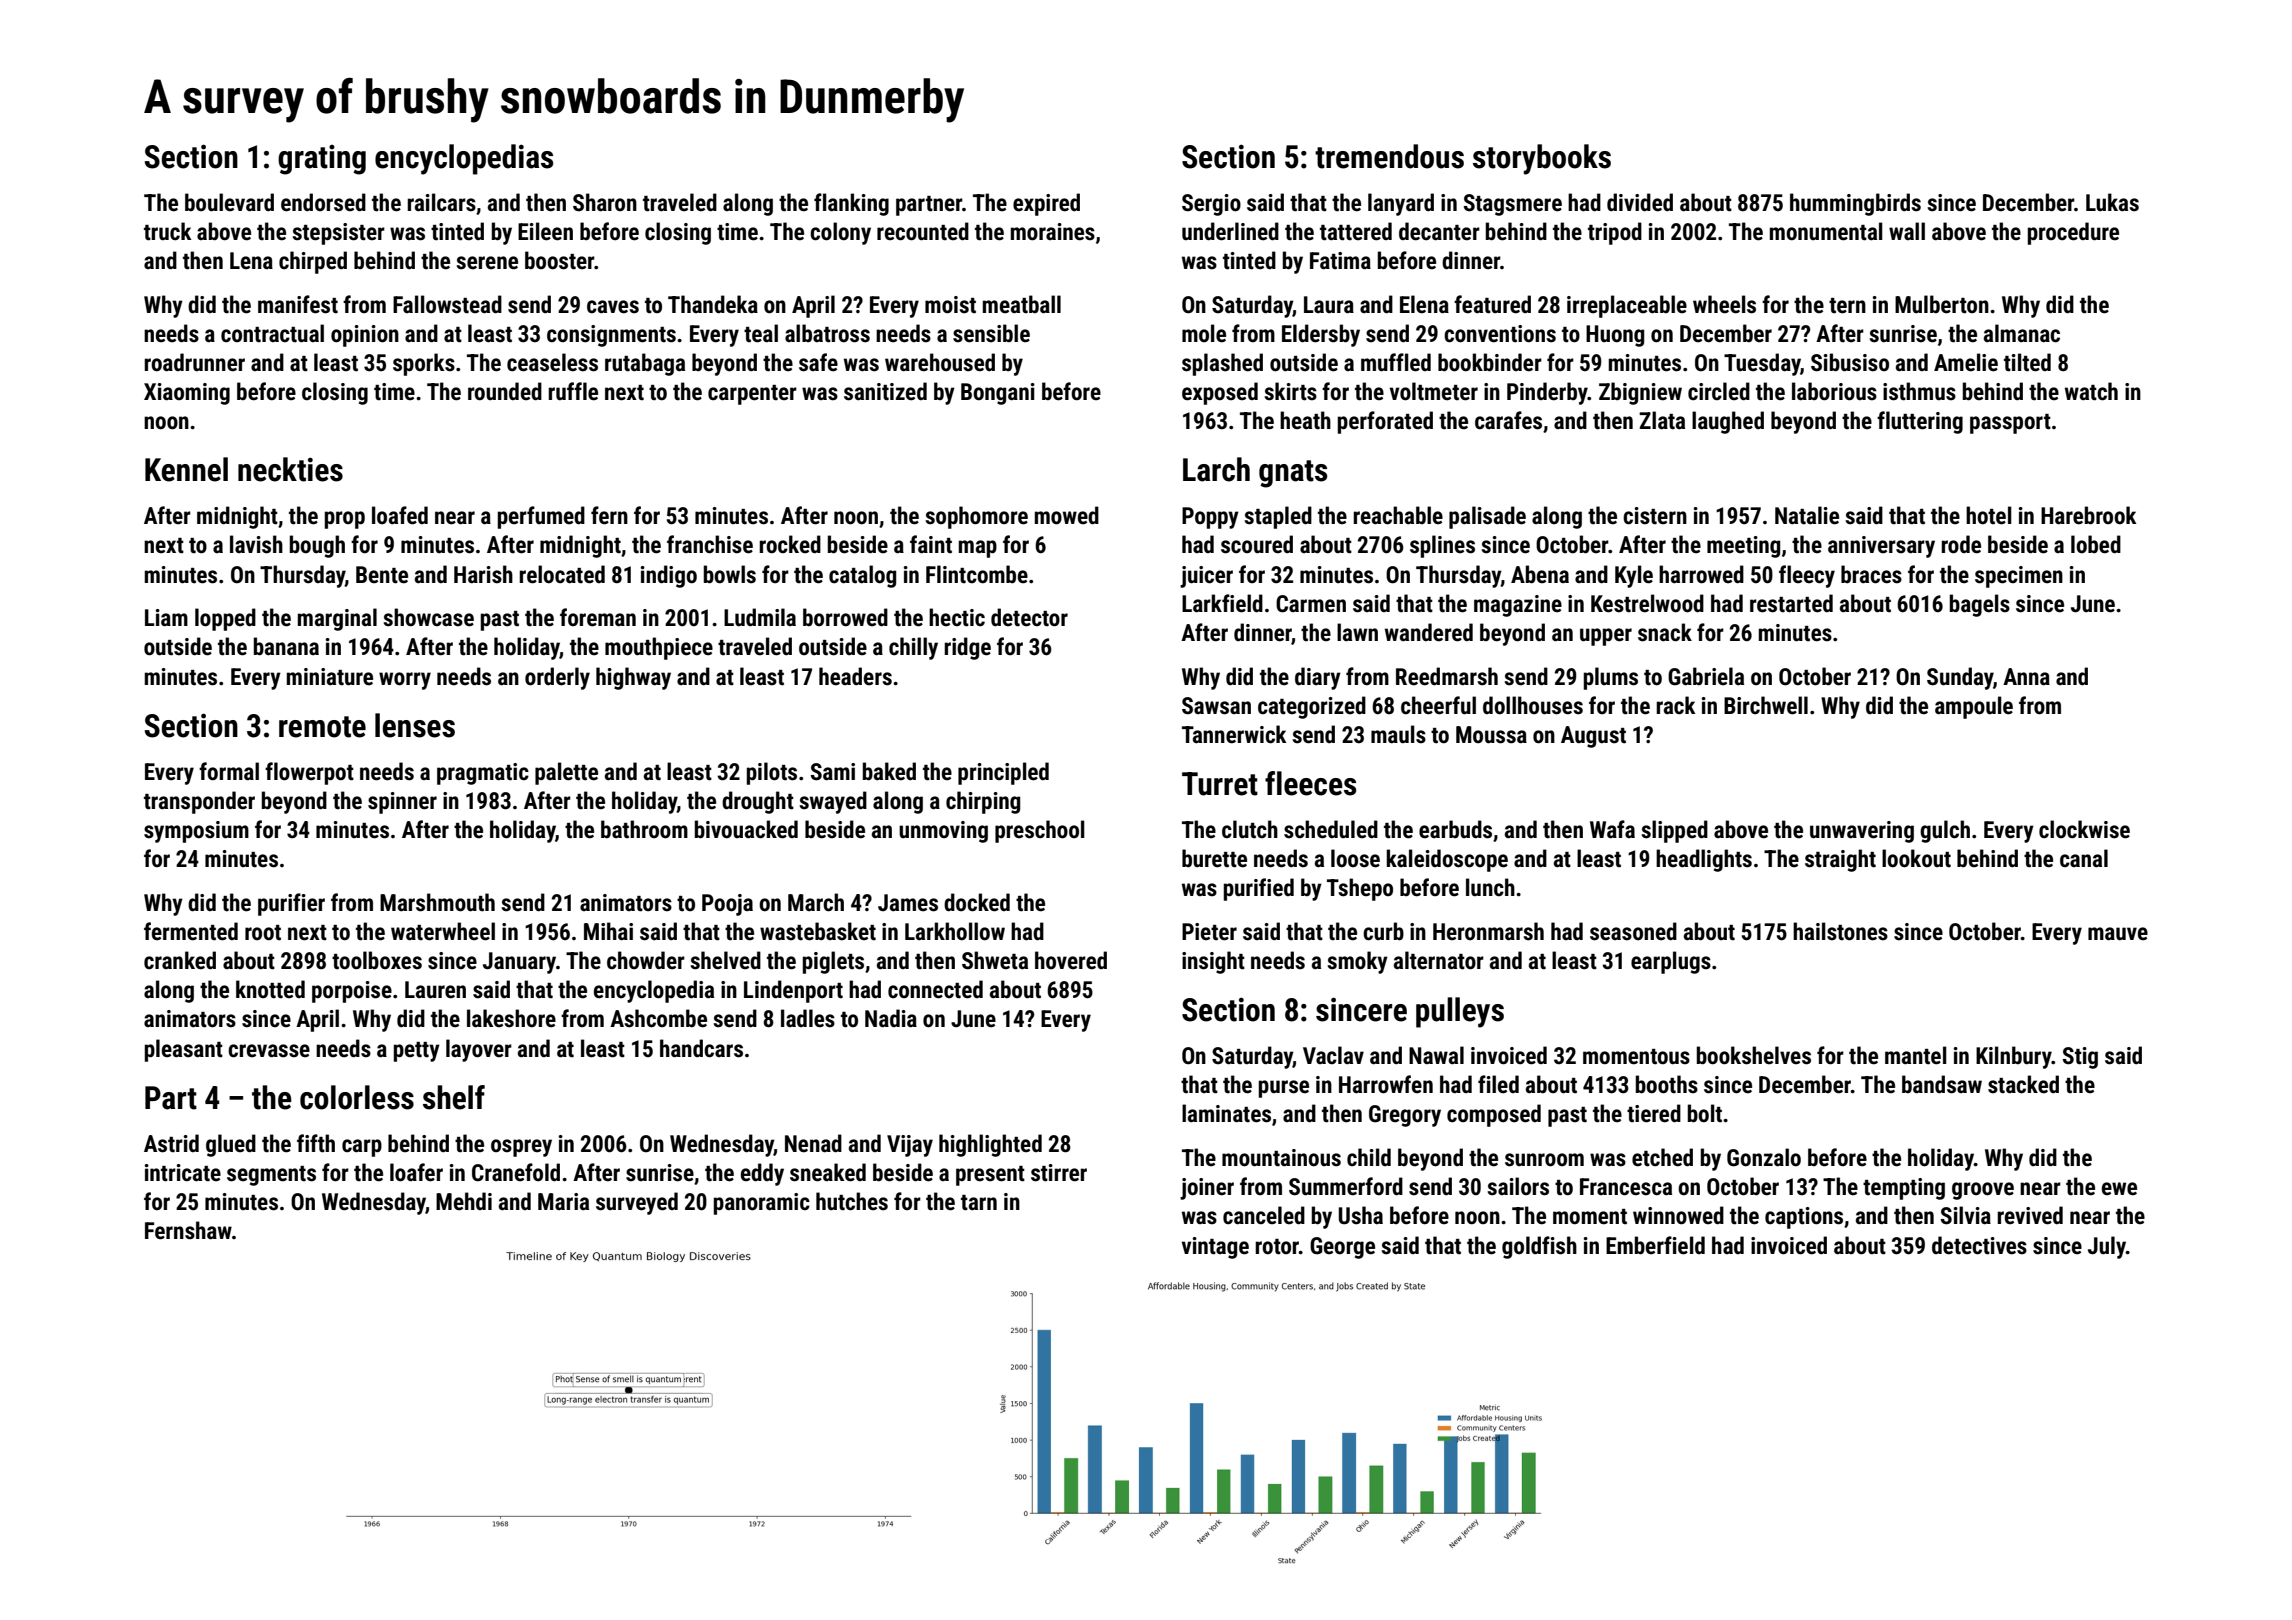 Image resolution: width=2292 pixels, height=1620 pixels. Describe the element at coordinates (1662, 420) in the document. I see `Zlata` at that location.
